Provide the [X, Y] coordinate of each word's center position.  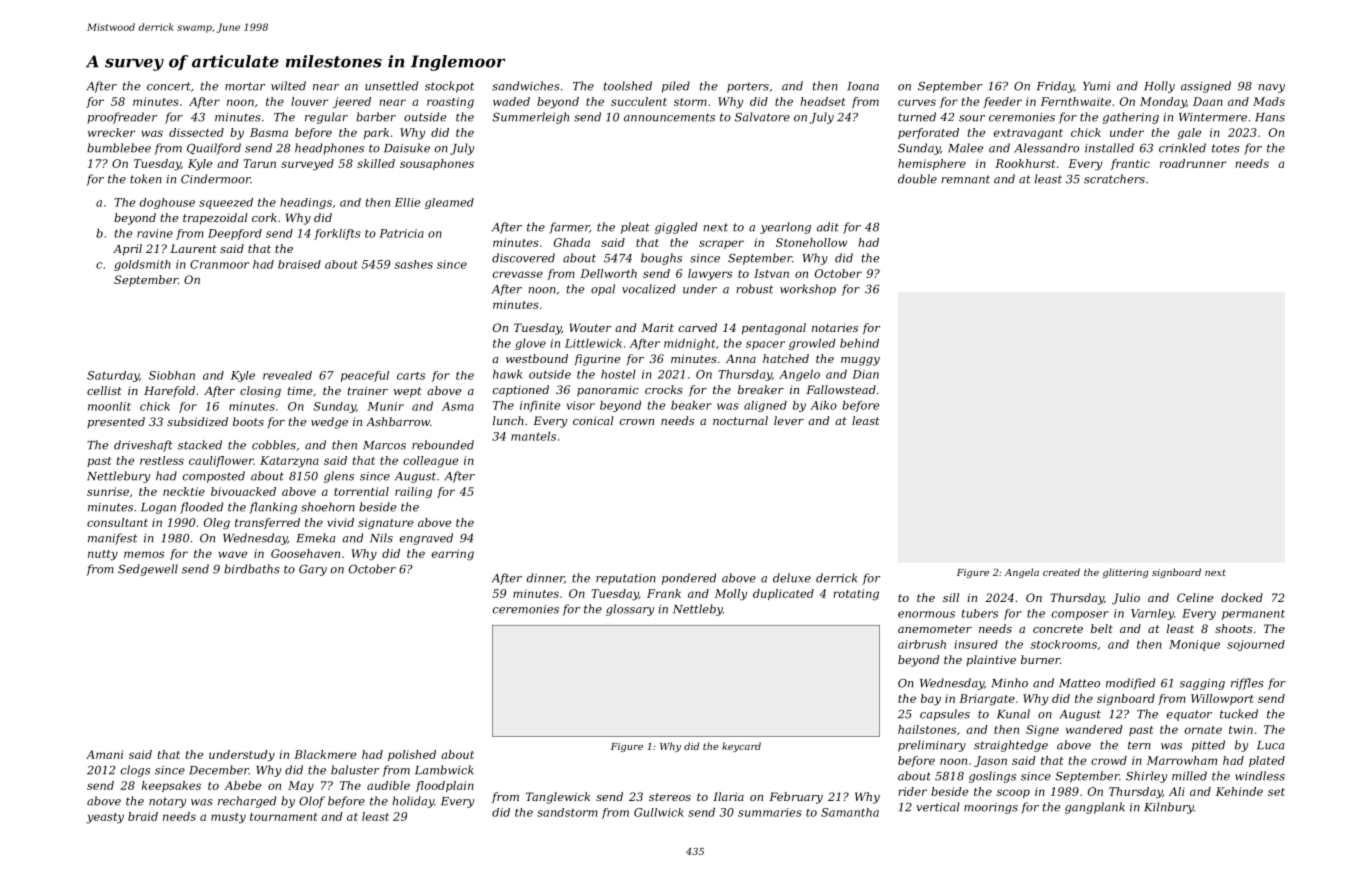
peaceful [365, 376]
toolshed [628, 86]
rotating [856, 595]
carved [698, 327]
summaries [770, 812]
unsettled [391, 86]
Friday [1055, 87]
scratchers [1114, 179]
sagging [1202, 684]
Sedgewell [148, 570]
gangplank [1095, 808]
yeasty [105, 818]
